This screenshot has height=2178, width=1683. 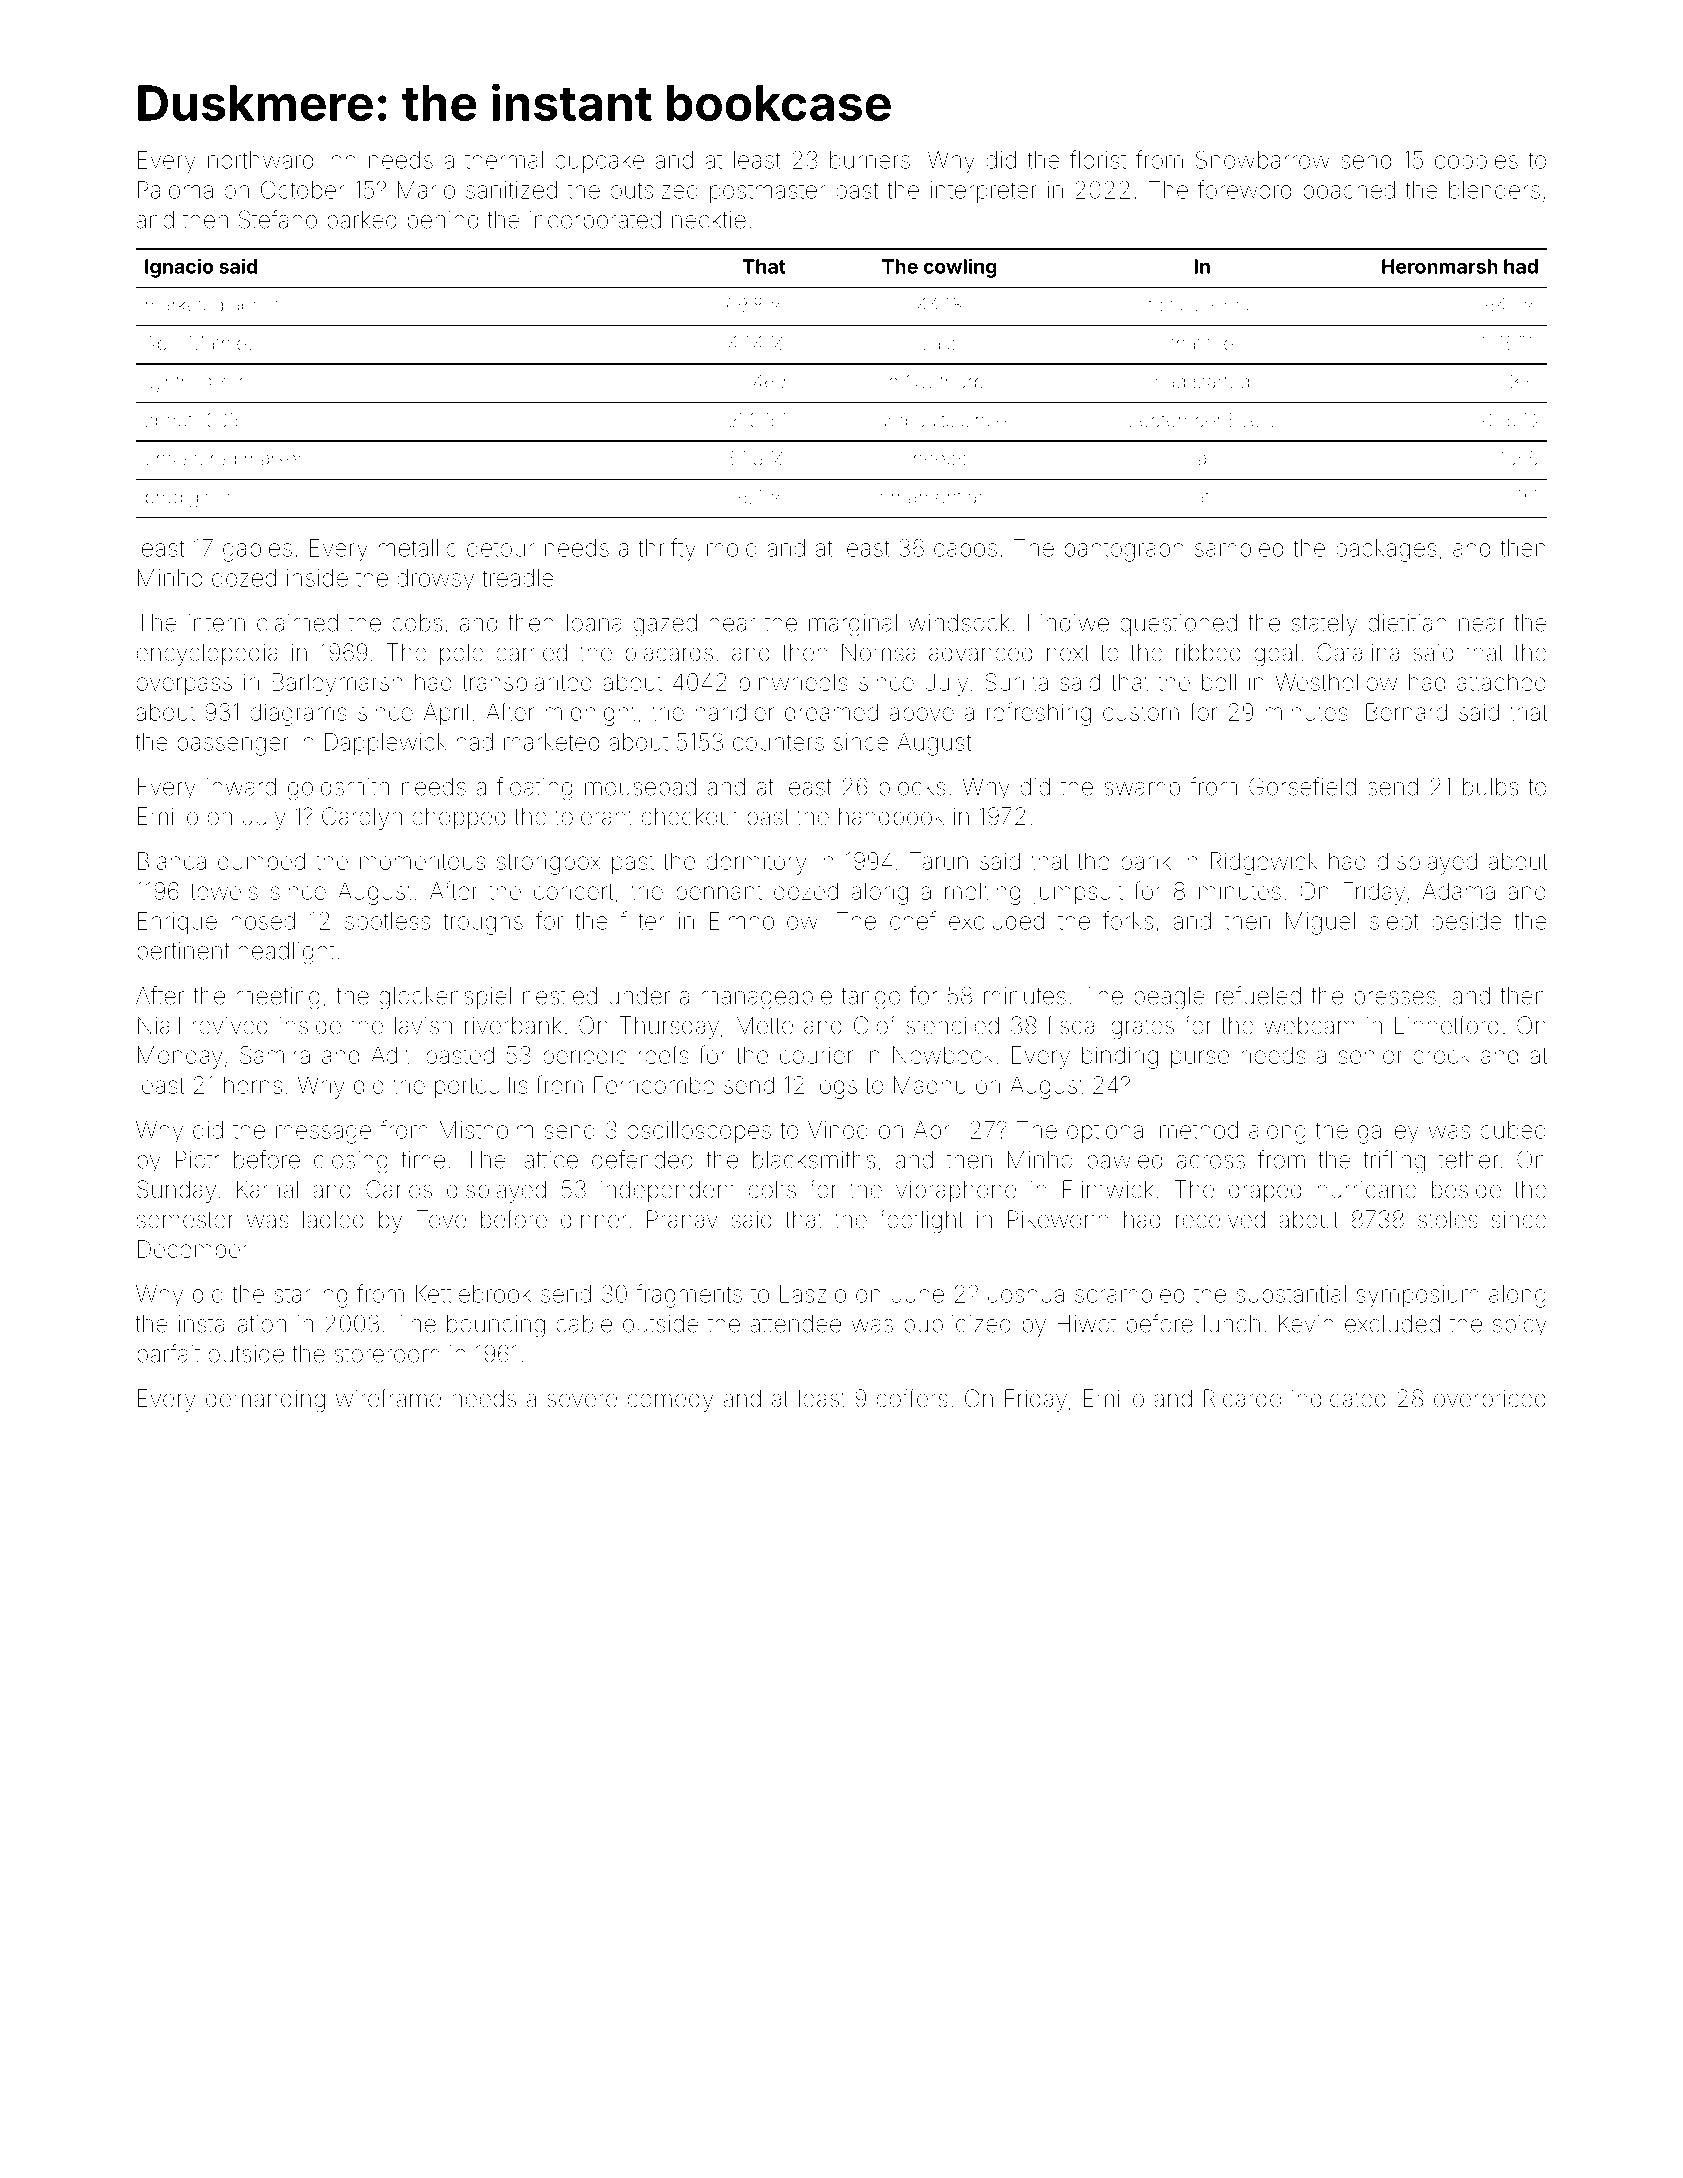 What do you see at coordinates (1407, 623) in the screenshot?
I see `dietitian` at bounding box center [1407, 623].
